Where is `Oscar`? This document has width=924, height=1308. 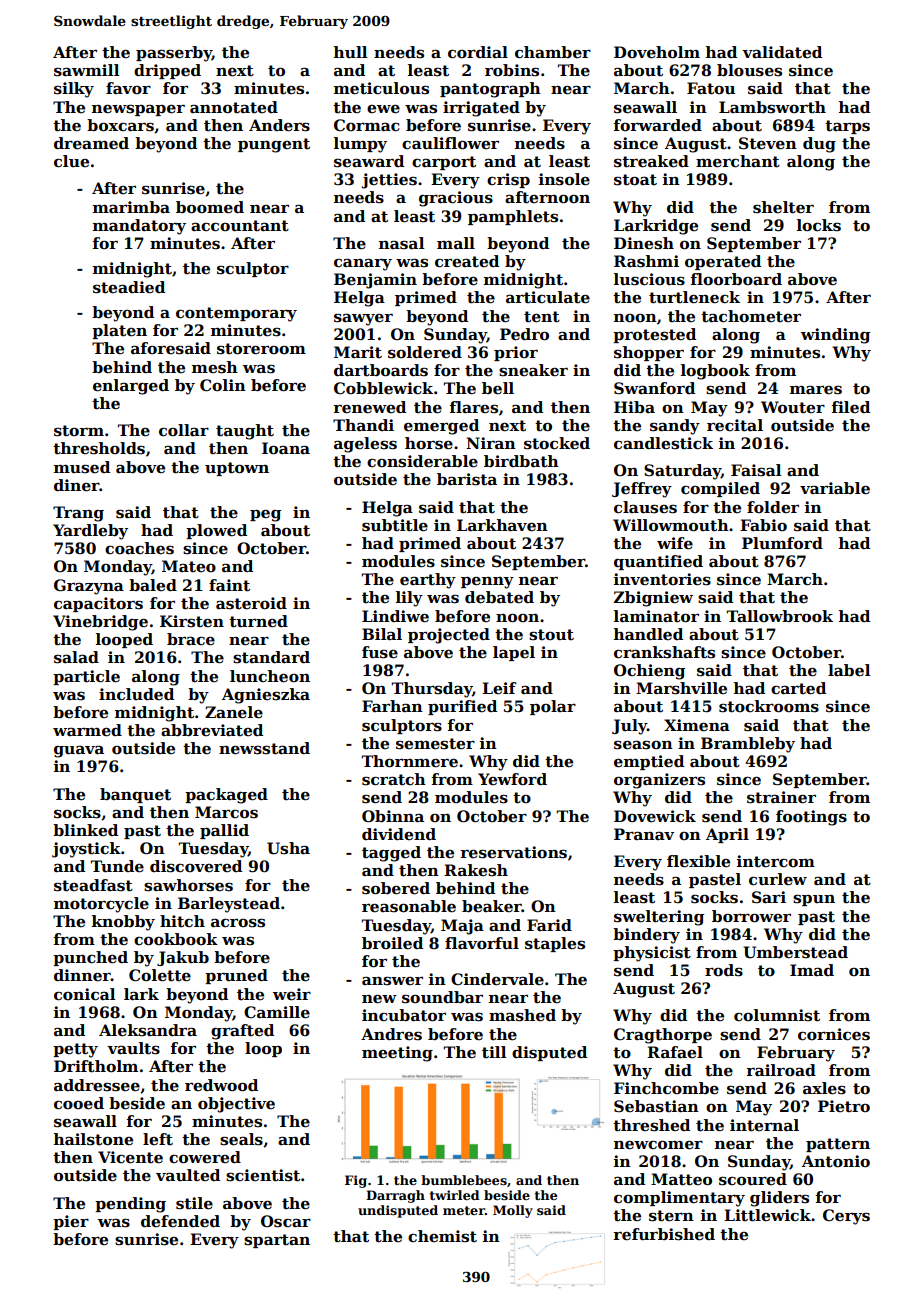 Oscar is located at coordinates (286, 1221).
